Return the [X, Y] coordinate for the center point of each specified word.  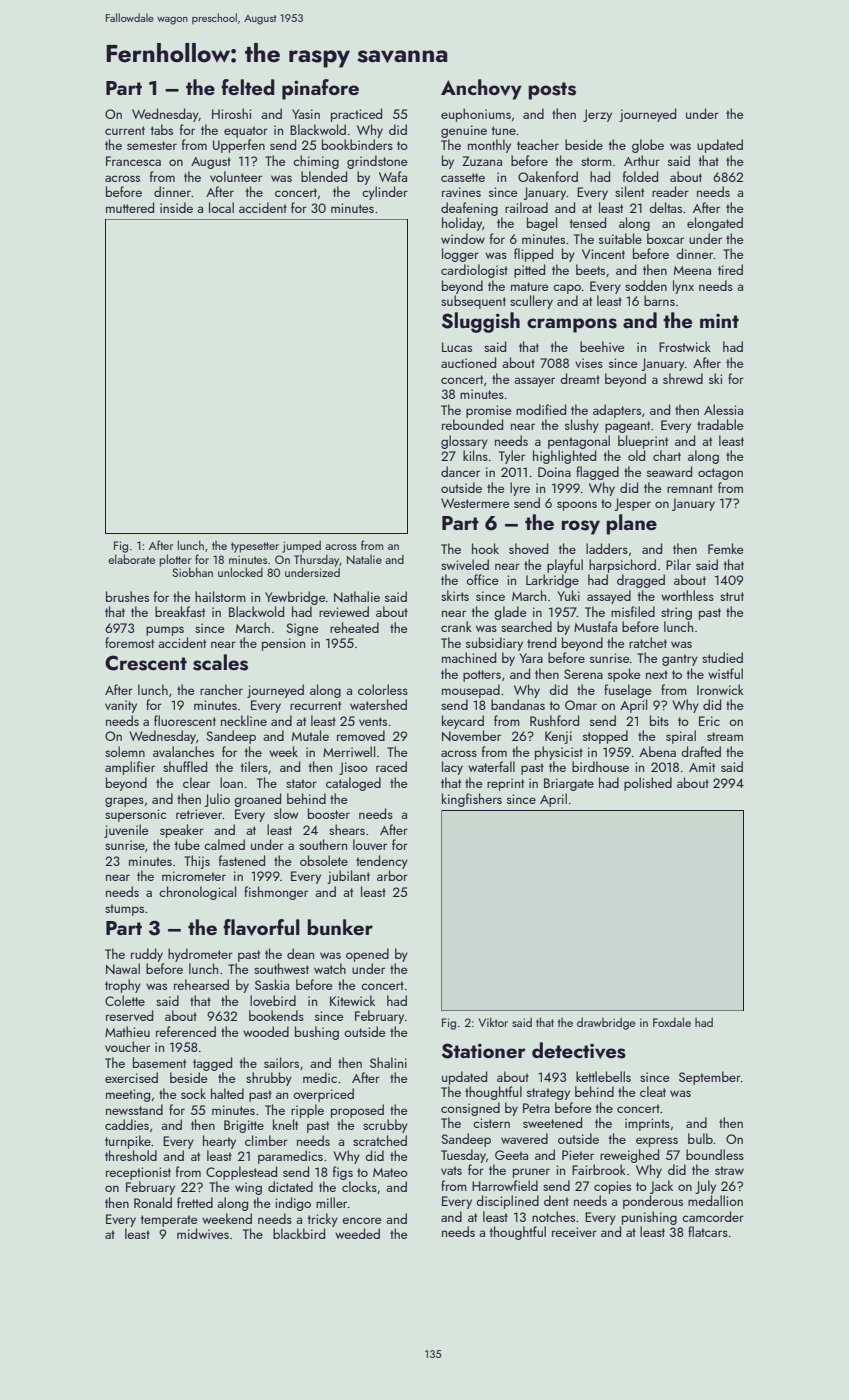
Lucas [457, 347]
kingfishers [472, 800]
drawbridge [606, 1023]
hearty [219, 1142]
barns [659, 300]
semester [152, 145]
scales [220, 662]
